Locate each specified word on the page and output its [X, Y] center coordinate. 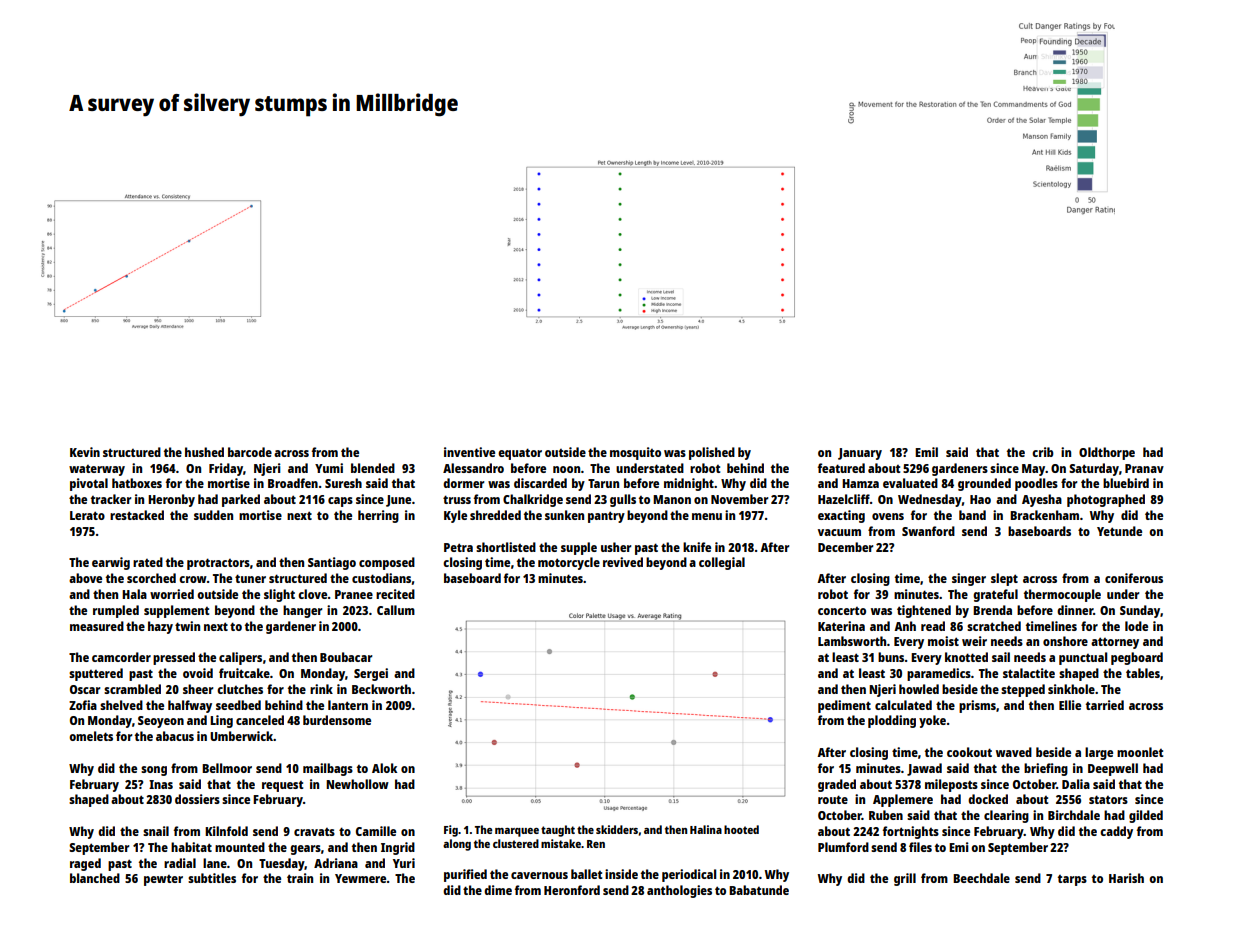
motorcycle [569, 563]
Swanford [928, 531]
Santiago [332, 563]
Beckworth [381, 689]
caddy [1116, 832]
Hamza [860, 483]
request [282, 786]
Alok [384, 768]
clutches [240, 689]
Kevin [85, 452]
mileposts [951, 785]
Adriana [336, 863]
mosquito [635, 453]
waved [1014, 752]
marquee [517, 832]
